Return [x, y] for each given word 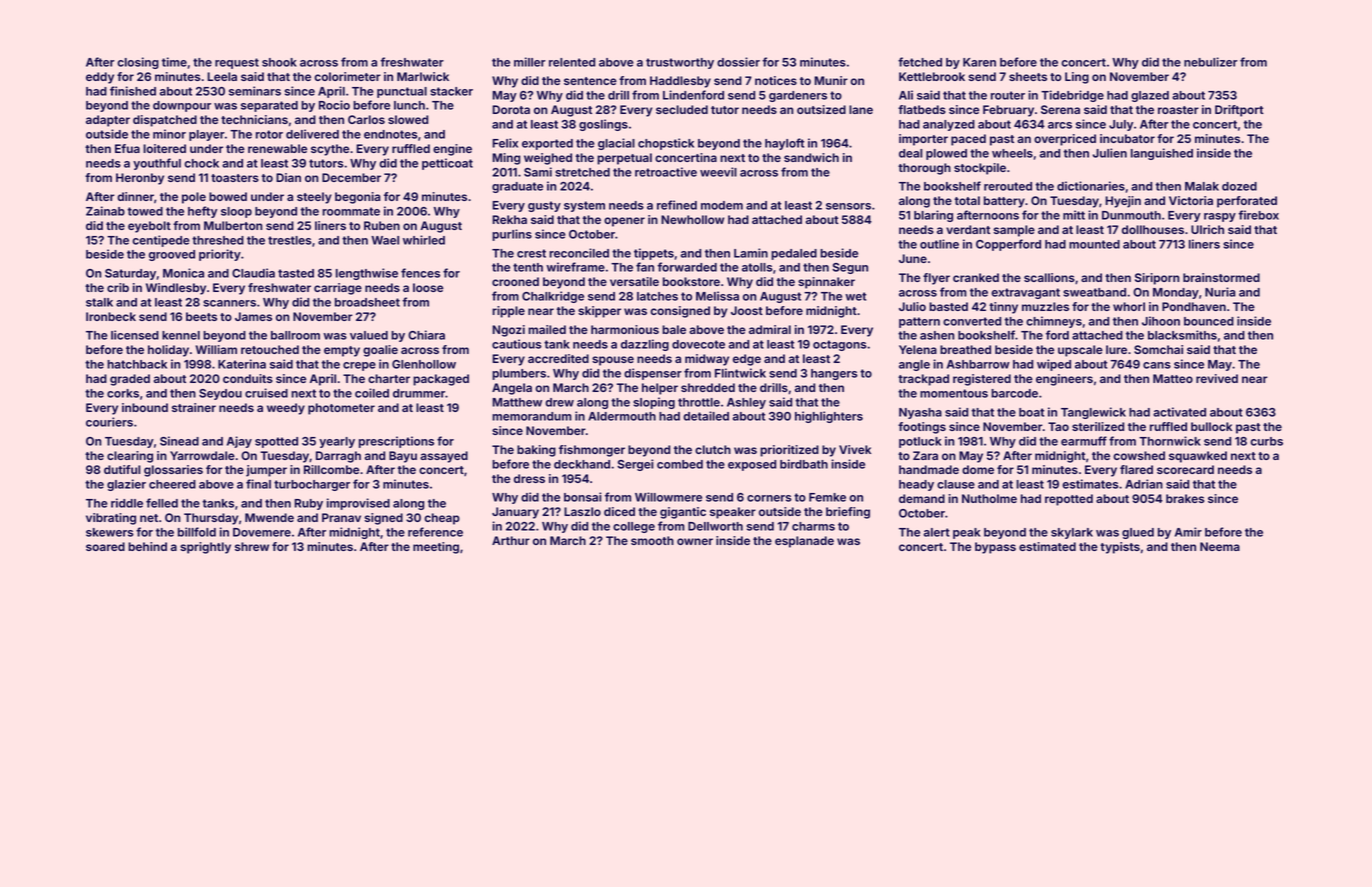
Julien [1110, 153]
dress [529, 478]
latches [657, 296]
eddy [100, 78]
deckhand [582, 464]
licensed [135, 335]
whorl [1129, 306]
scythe [330, 150]
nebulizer [1210, 62]
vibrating [111, 519]
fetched [920, 62]
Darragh [338, 457]
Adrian [1144, 484]
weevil [718, 172]
